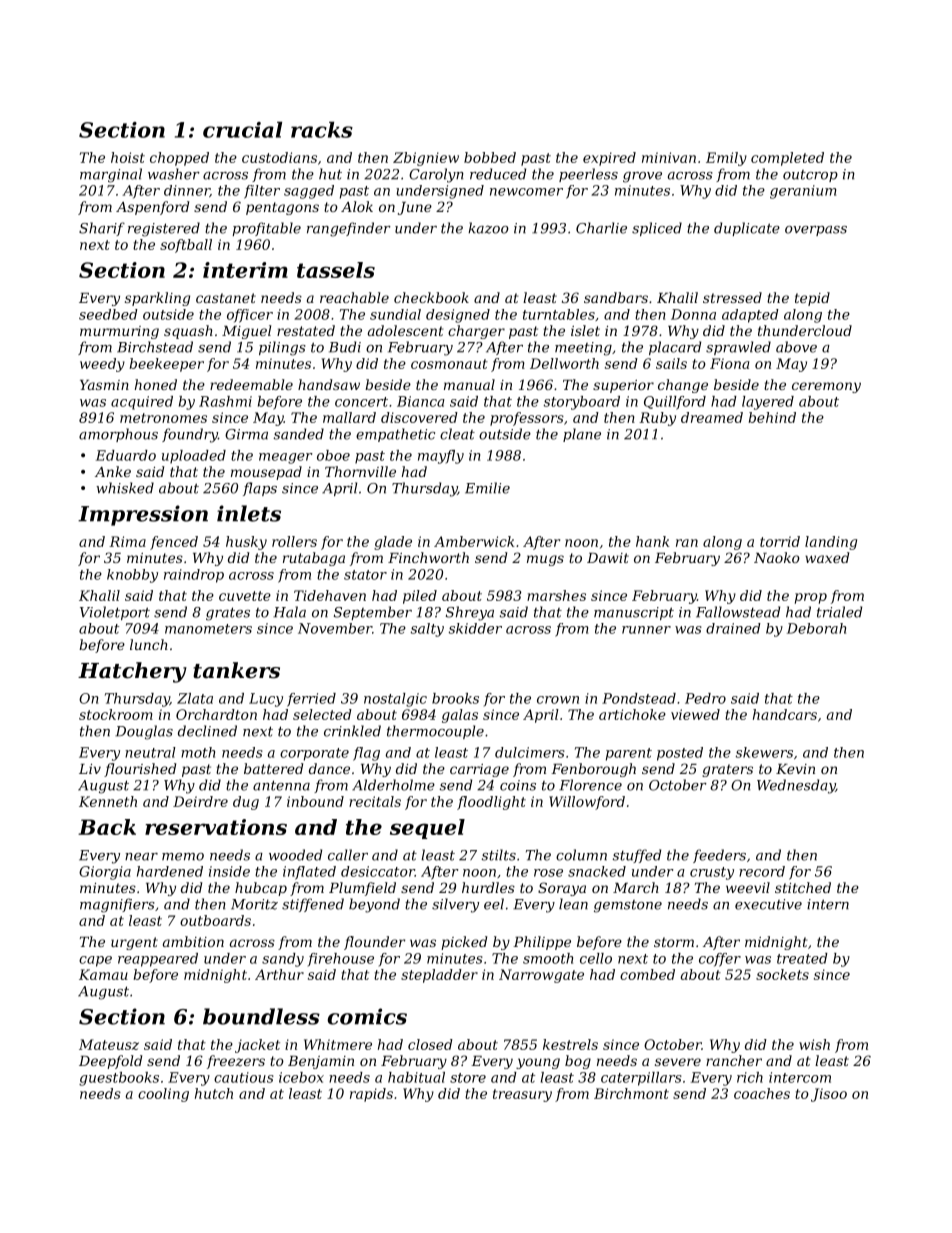 This page has width=952, height=1233. What do you see at coordinates (375, 801) in the page?
I see `recitals` at bounding box center [375, 801].
